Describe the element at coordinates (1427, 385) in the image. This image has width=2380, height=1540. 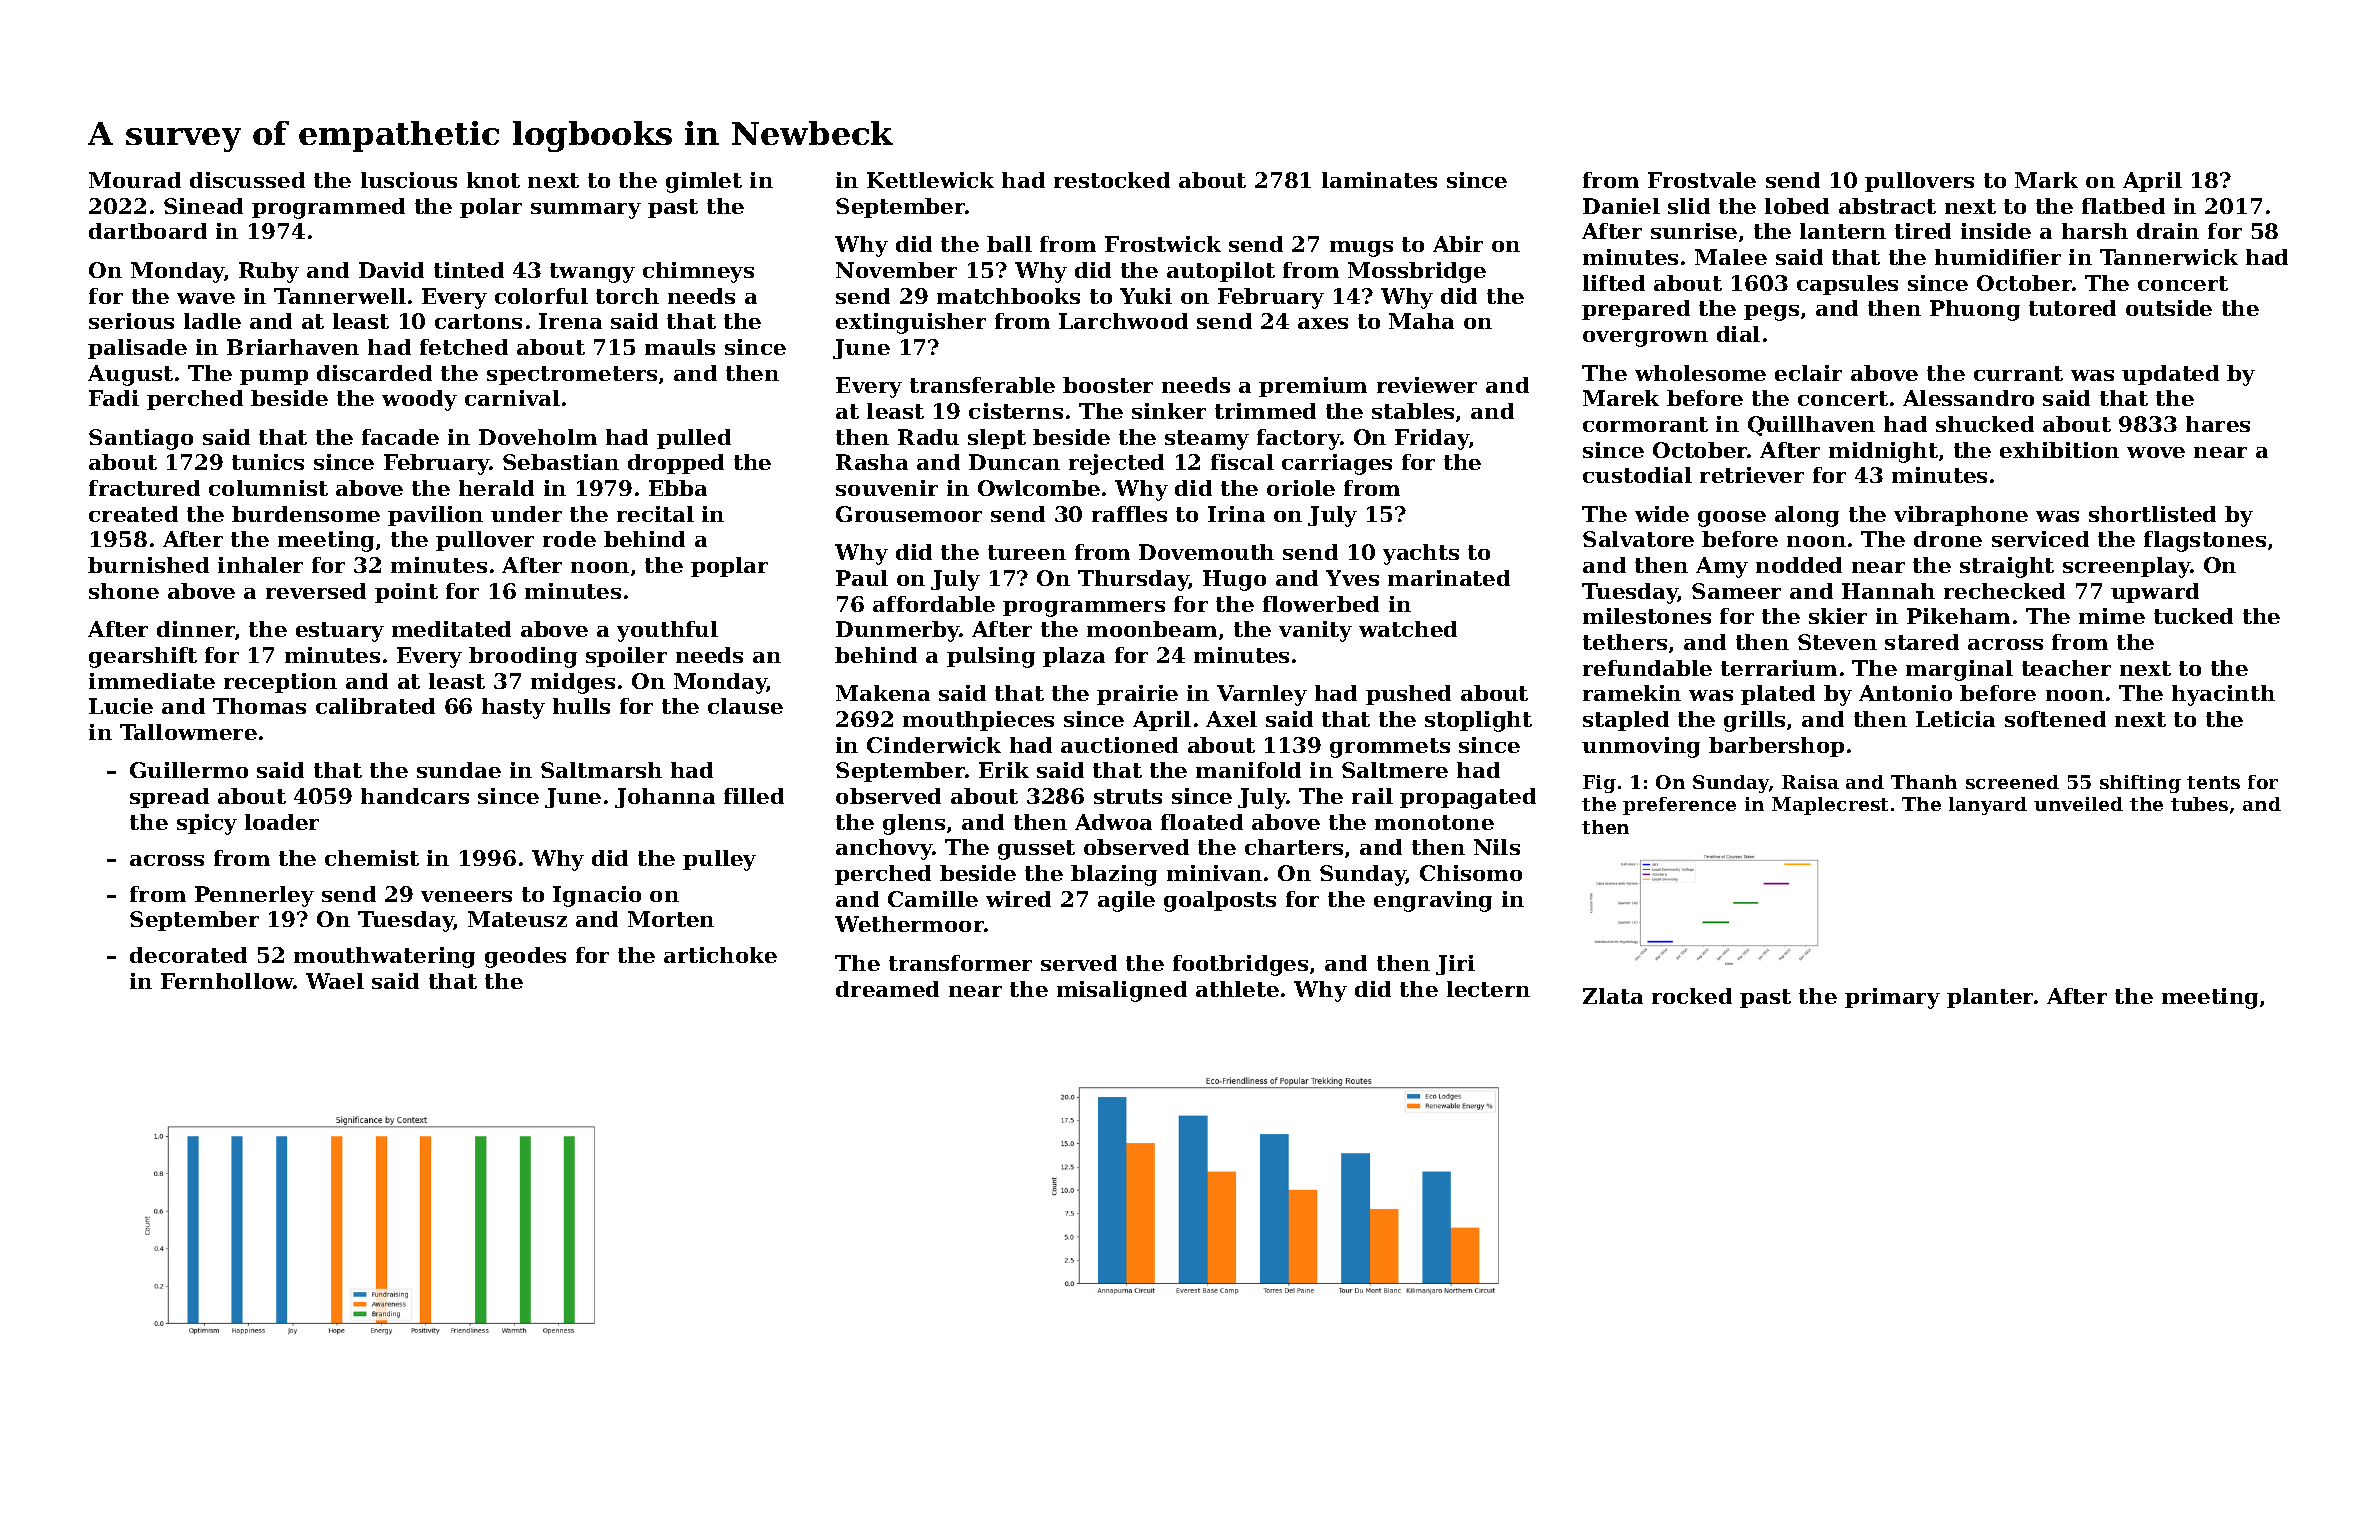
I see `reviewer` at that location.
